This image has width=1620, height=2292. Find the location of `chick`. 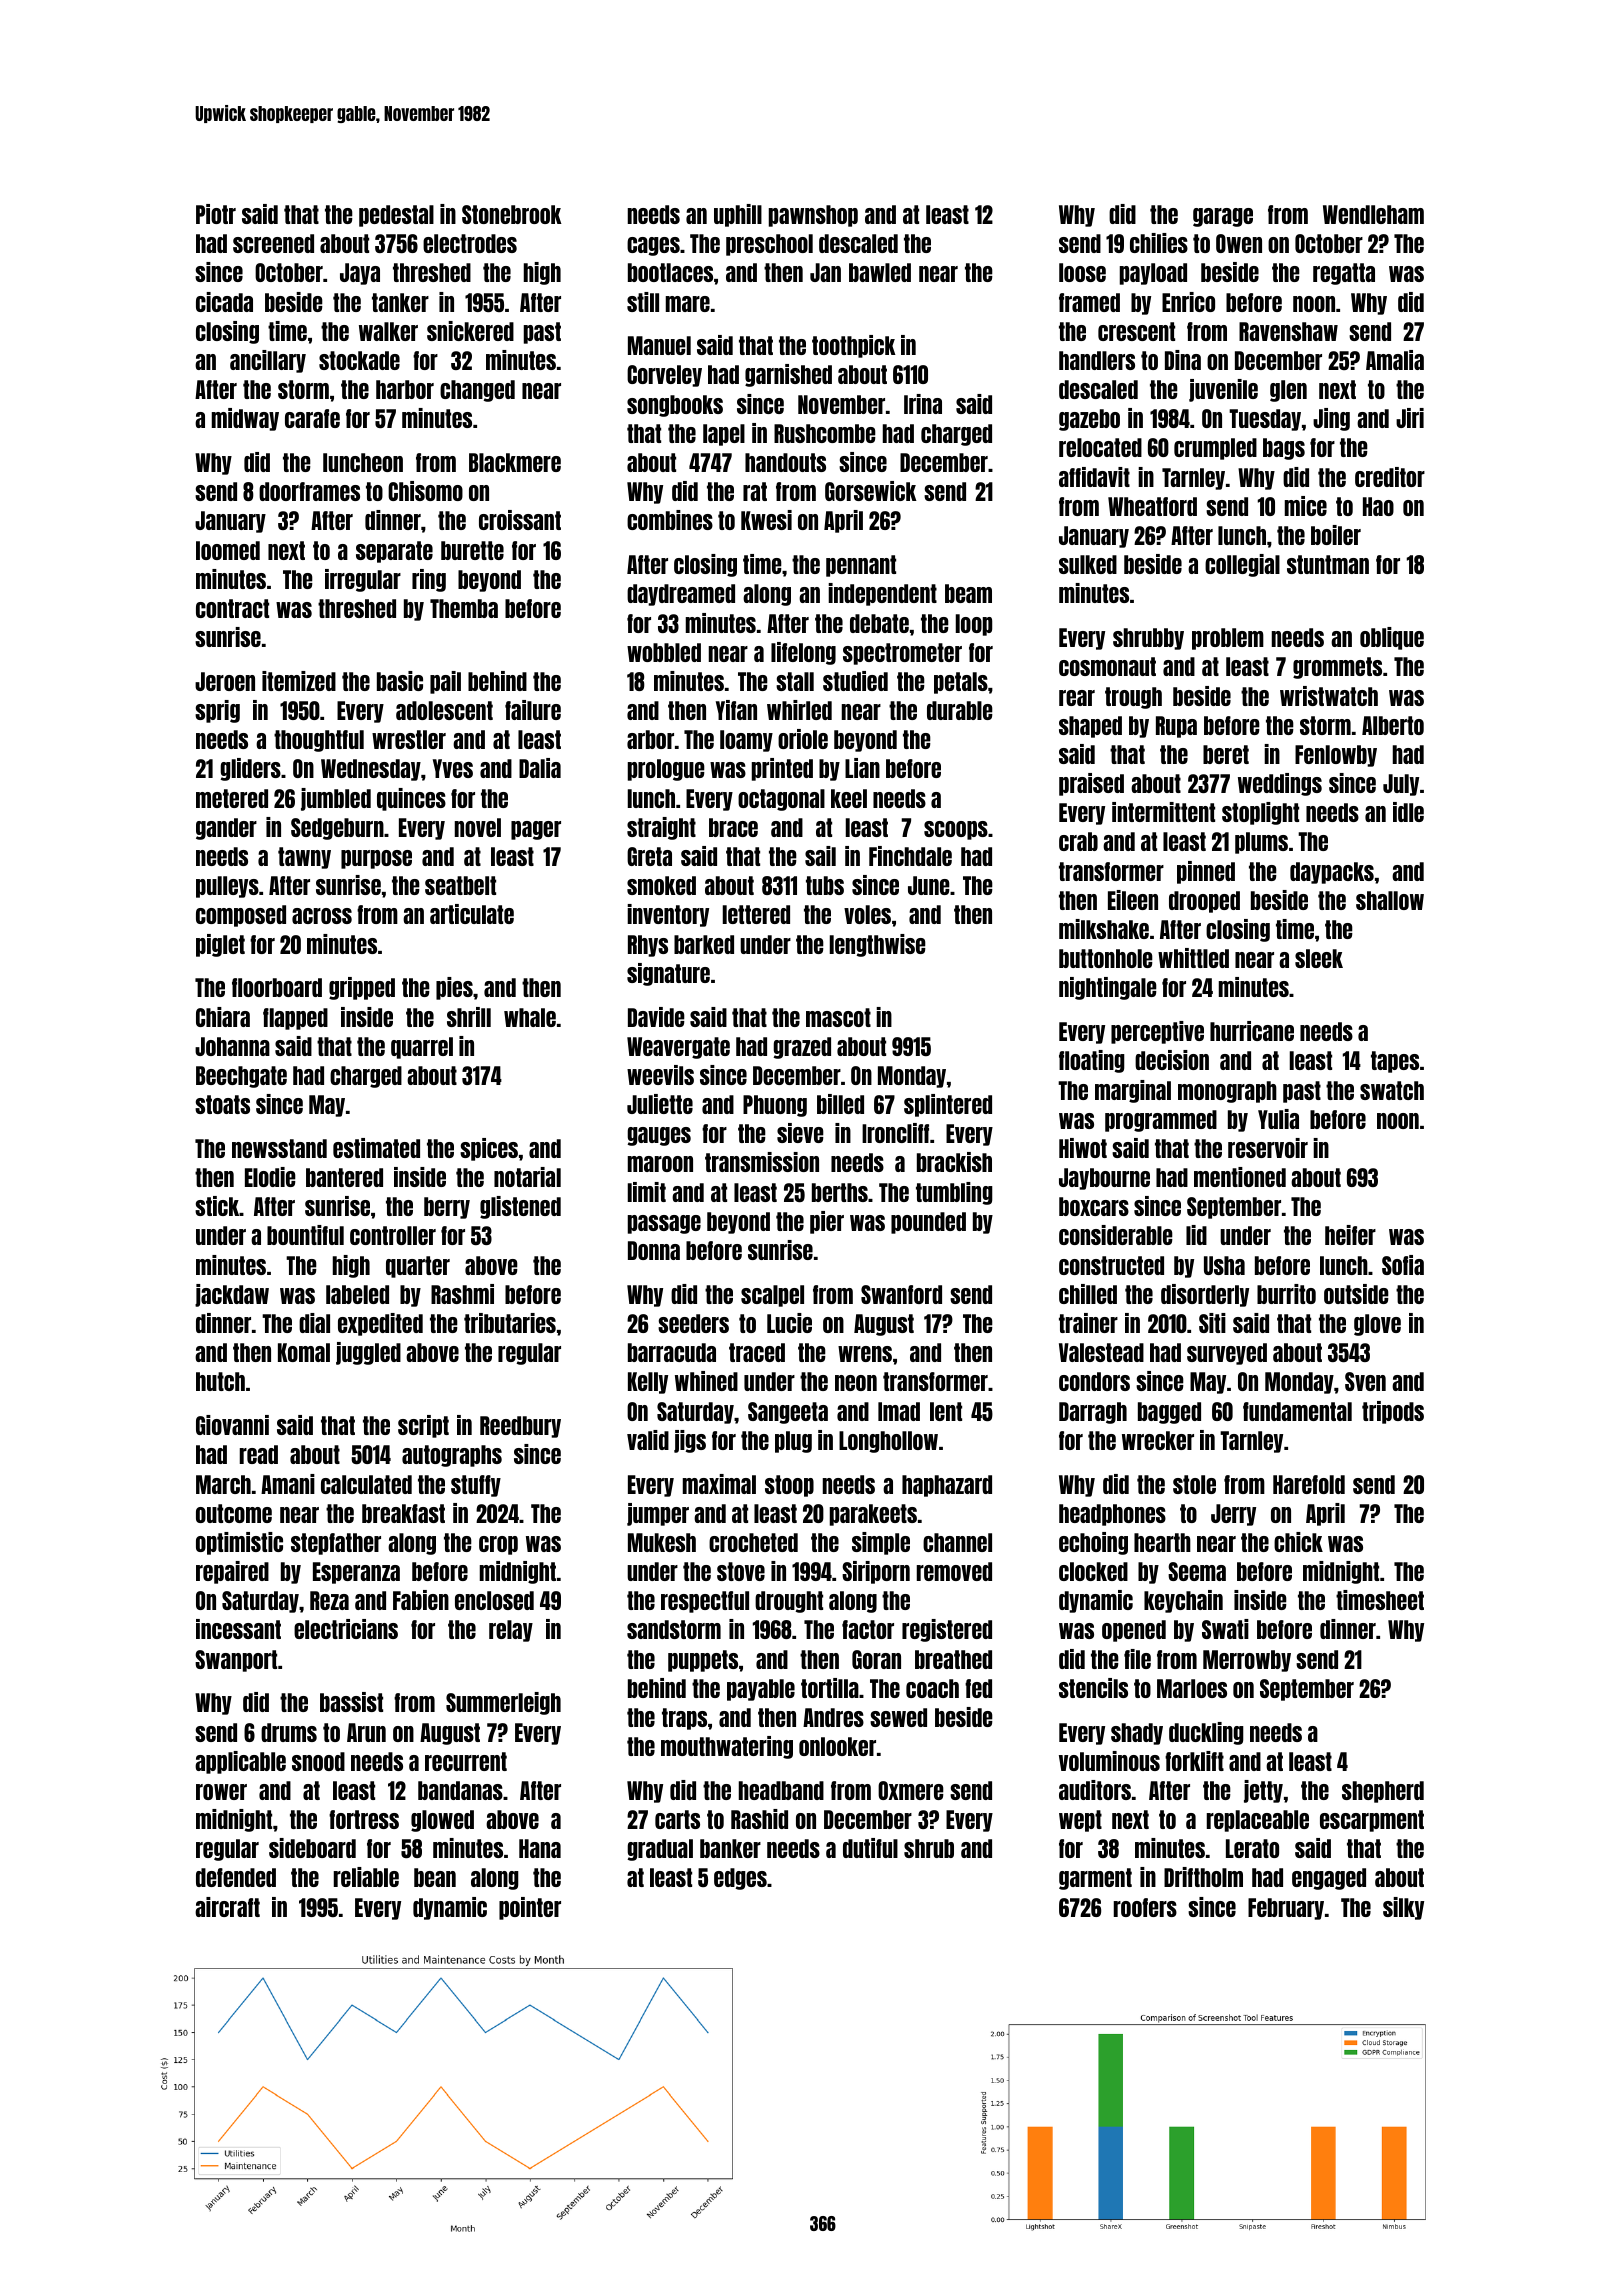

chick is located at coordinates (1298, 1542).
